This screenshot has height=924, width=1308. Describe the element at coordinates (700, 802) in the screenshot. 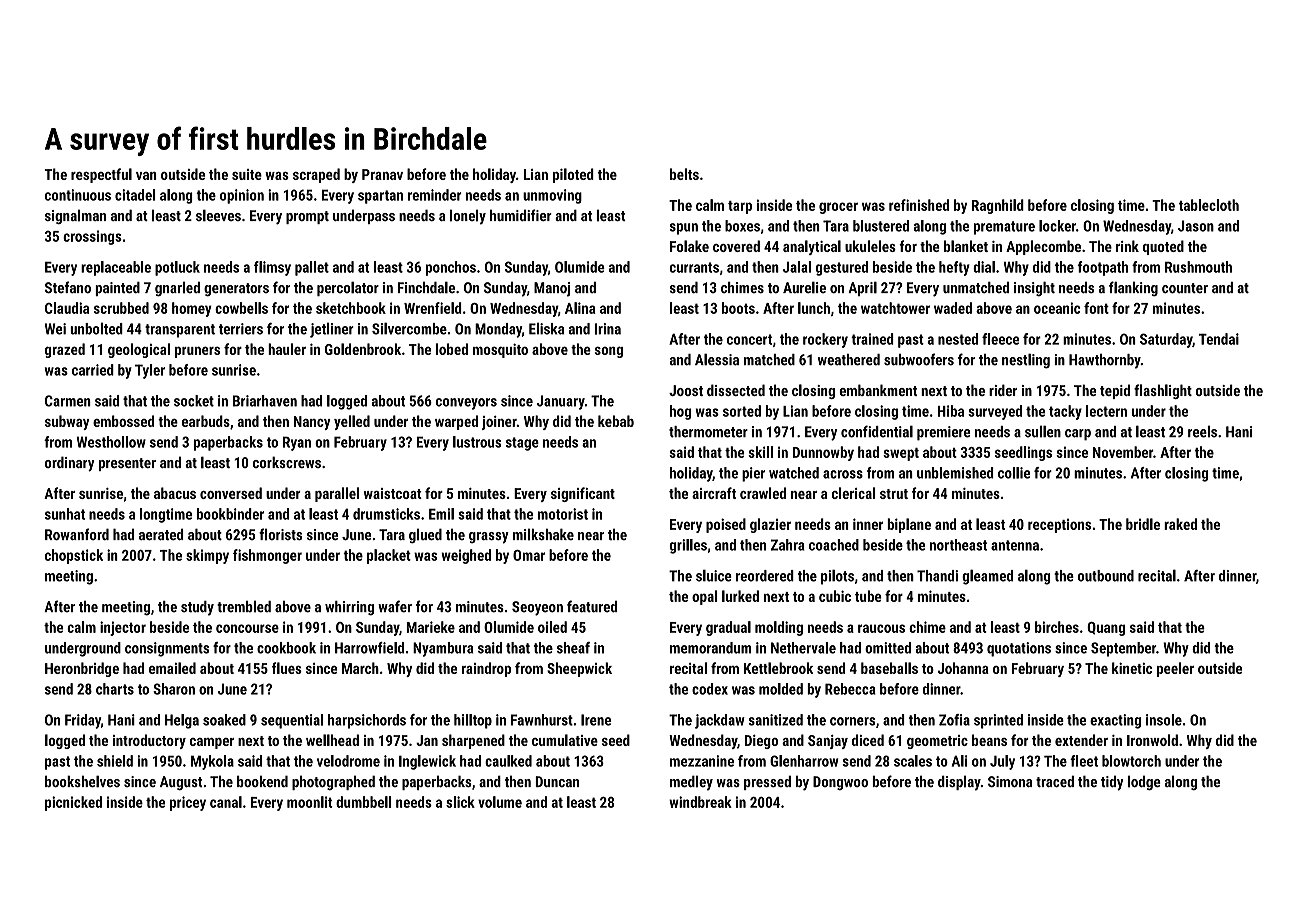

I see `windbreak` at that location.
